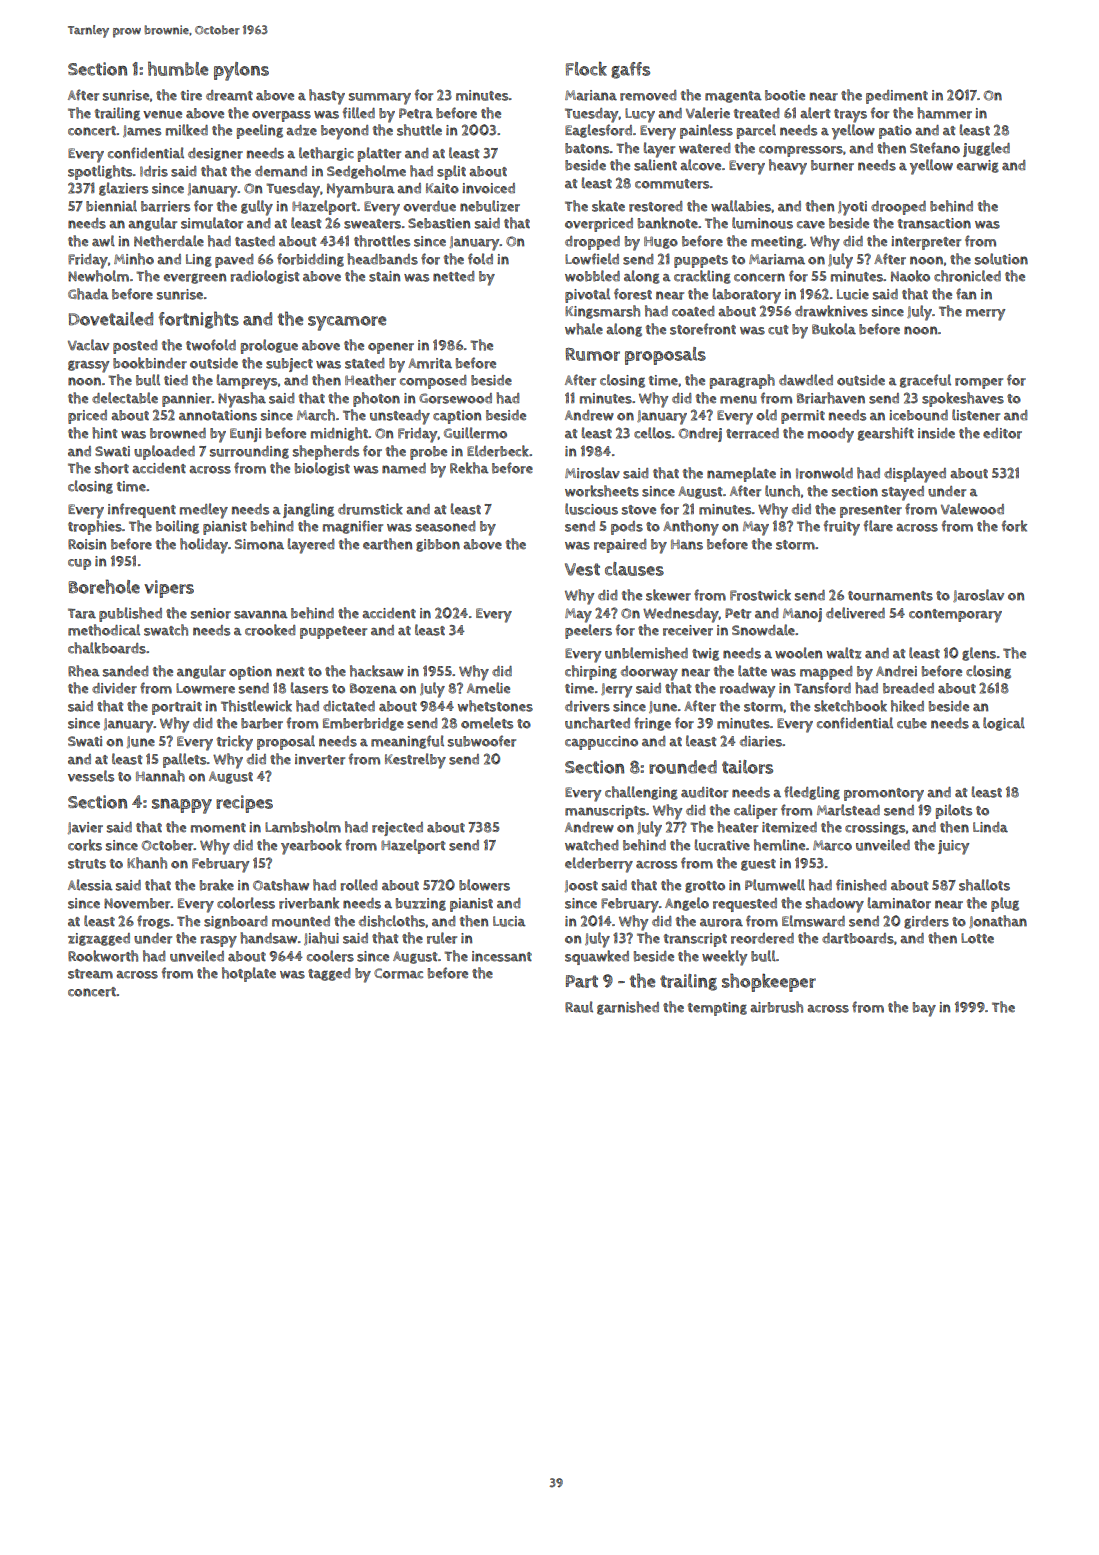 Image resolution: width=1099 pixels, height=1555 pixels. What do you see at coordinates (834, 329) in the screenshot?
I see `Bukola` at bounding box center [834, 329].
